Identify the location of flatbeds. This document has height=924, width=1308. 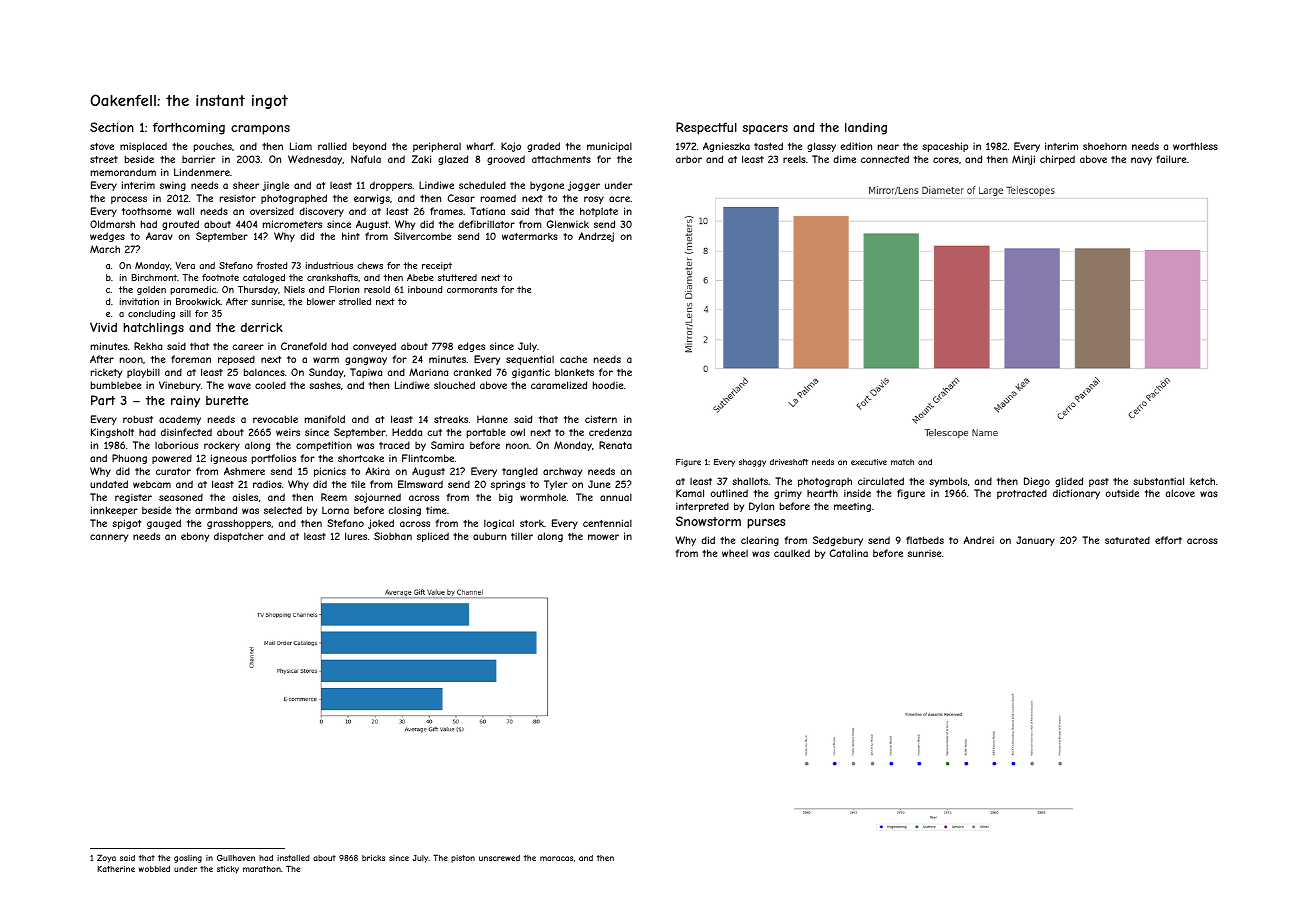
(925, 540).
